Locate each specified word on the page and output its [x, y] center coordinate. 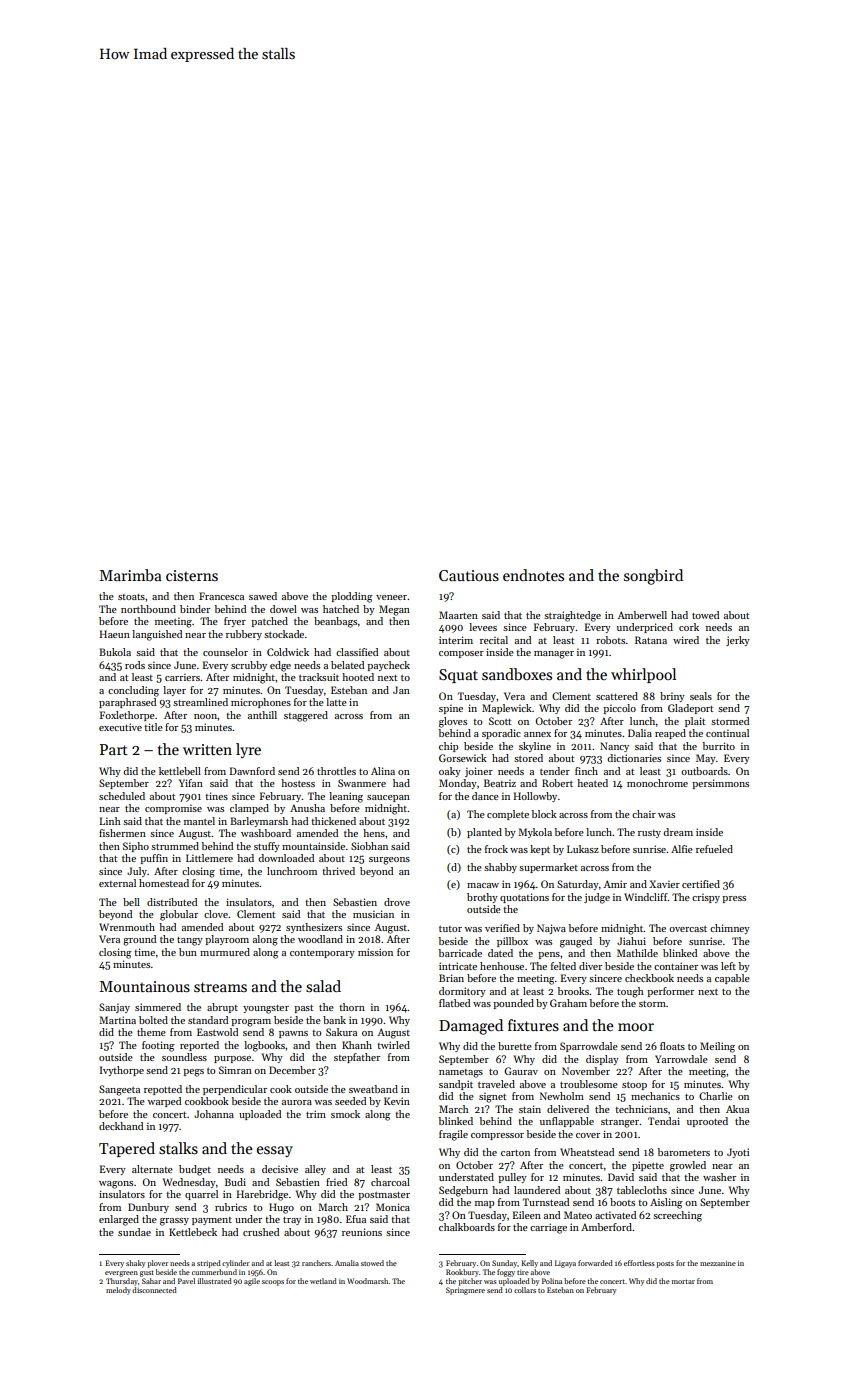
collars [525, 1290]
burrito [719, 746]
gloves [453, 722]
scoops [273, 1283]
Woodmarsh [368, 1281]
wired [686, 640]
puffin [154, 859]
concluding [133, 691]
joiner [479, 772]
